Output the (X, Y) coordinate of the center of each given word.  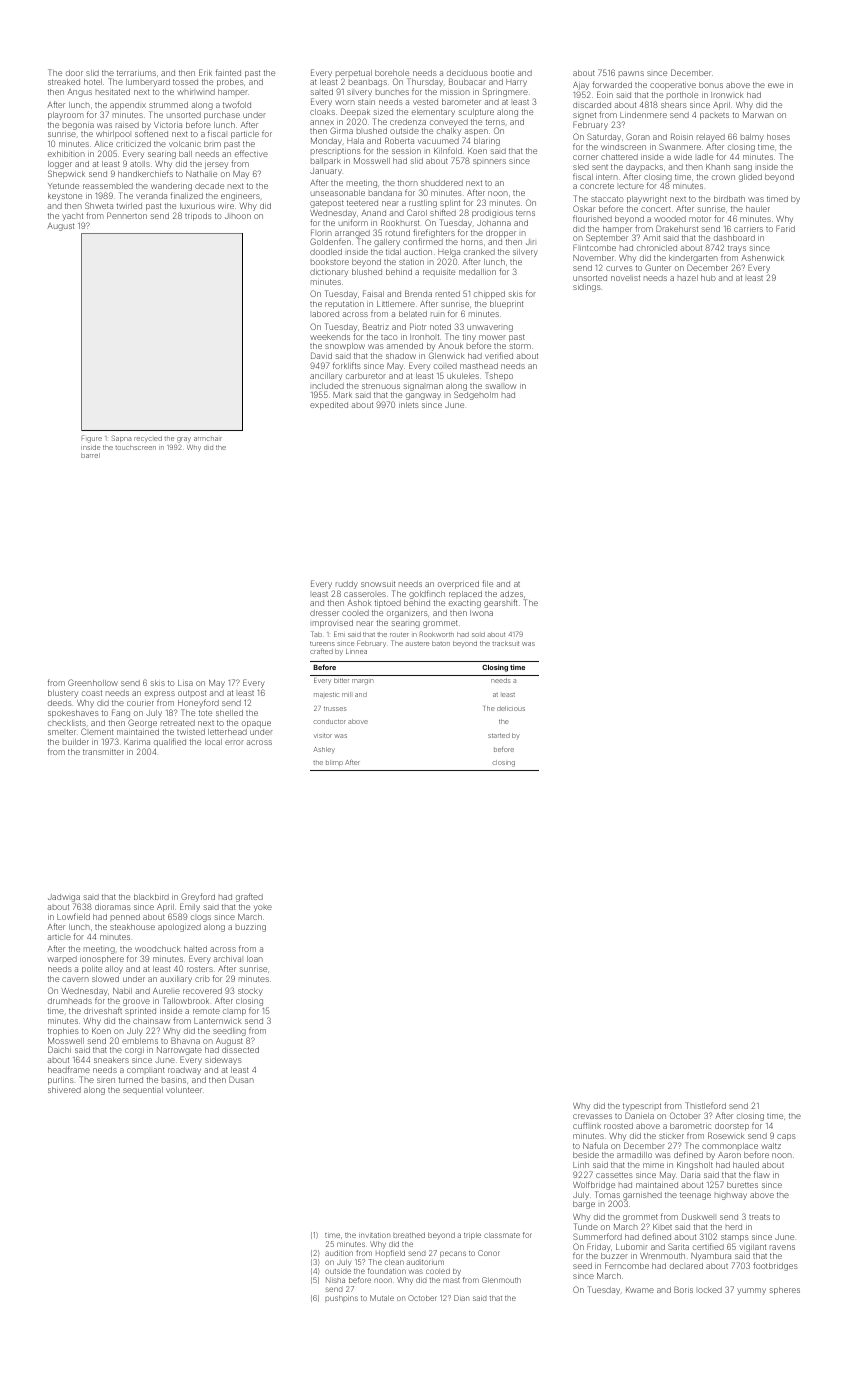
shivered (64, 1090)
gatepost (327, 204)
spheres (784, 1291)
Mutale (382, 1298)
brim (212, 144)
